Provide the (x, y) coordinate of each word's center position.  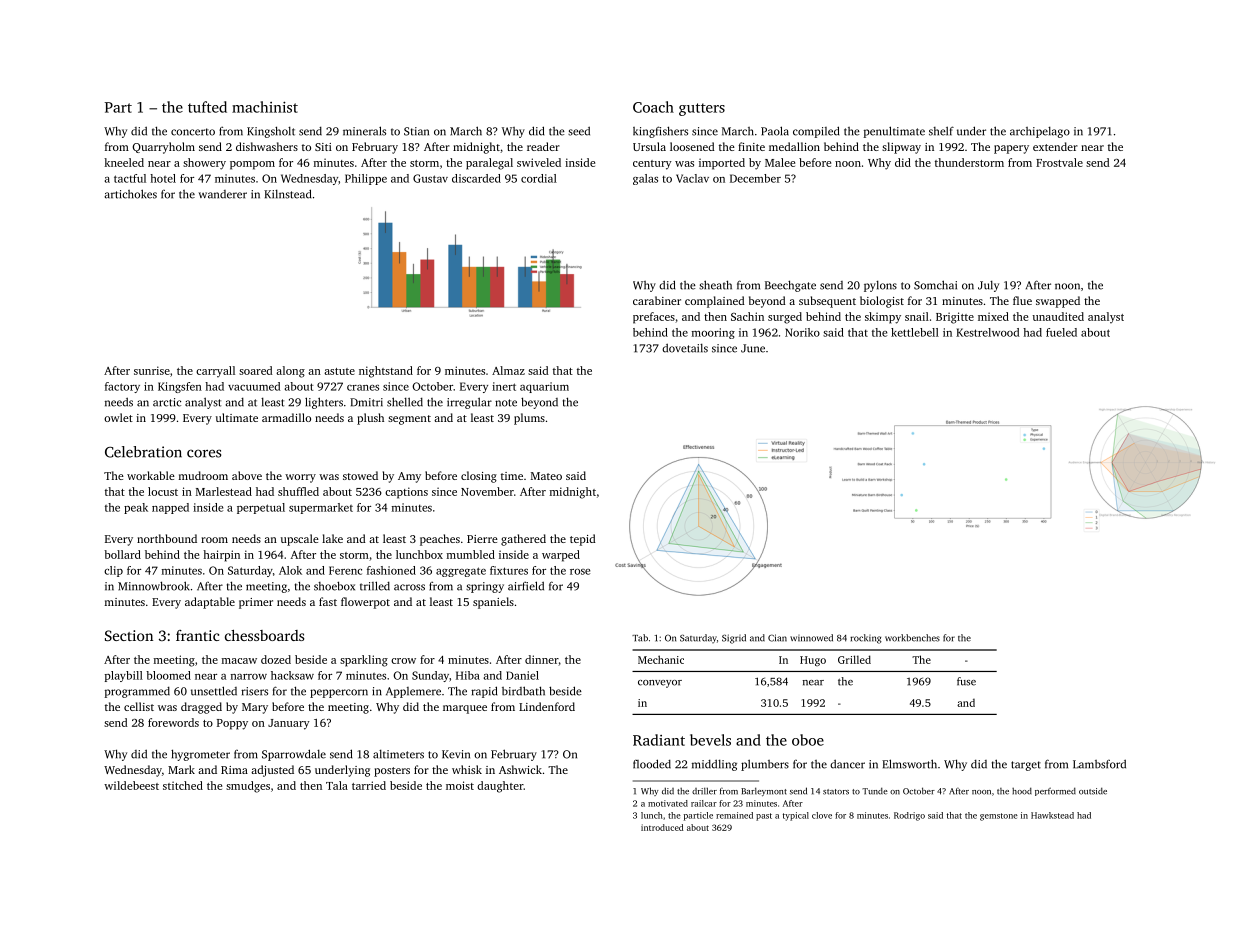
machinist (265, 107)
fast (328, 601)
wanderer (223, 194)
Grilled (854, 659)
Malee (780, 162)
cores (204, 453)
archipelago (1040, 132)
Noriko (802, 332)
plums (529, 419)
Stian (416, 131)
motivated (668, 803)
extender (1055, 146)
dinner (541, 659)
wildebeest (131, 785)
